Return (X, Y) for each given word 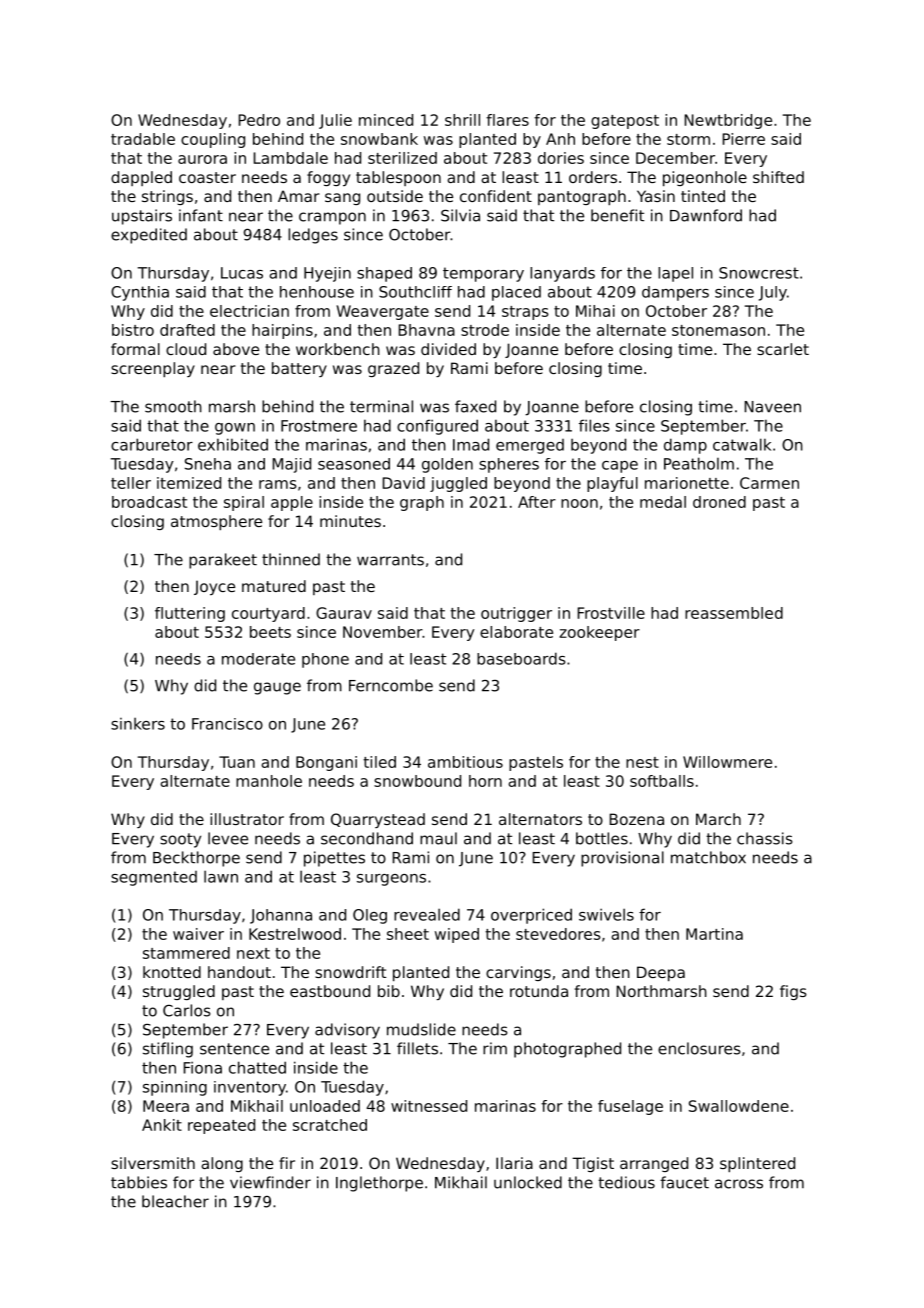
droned (719, 502)
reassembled (734, 613)
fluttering (190, 614)
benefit (617, 215)
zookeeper (600, 633)
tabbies (139, 1182)
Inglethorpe (379, 1184)
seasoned (354, 464)
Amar (299, 196)
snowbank (379, 139)
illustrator (247, 819)
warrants (390, 560)
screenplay (153, 369)
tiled (380, 762)
